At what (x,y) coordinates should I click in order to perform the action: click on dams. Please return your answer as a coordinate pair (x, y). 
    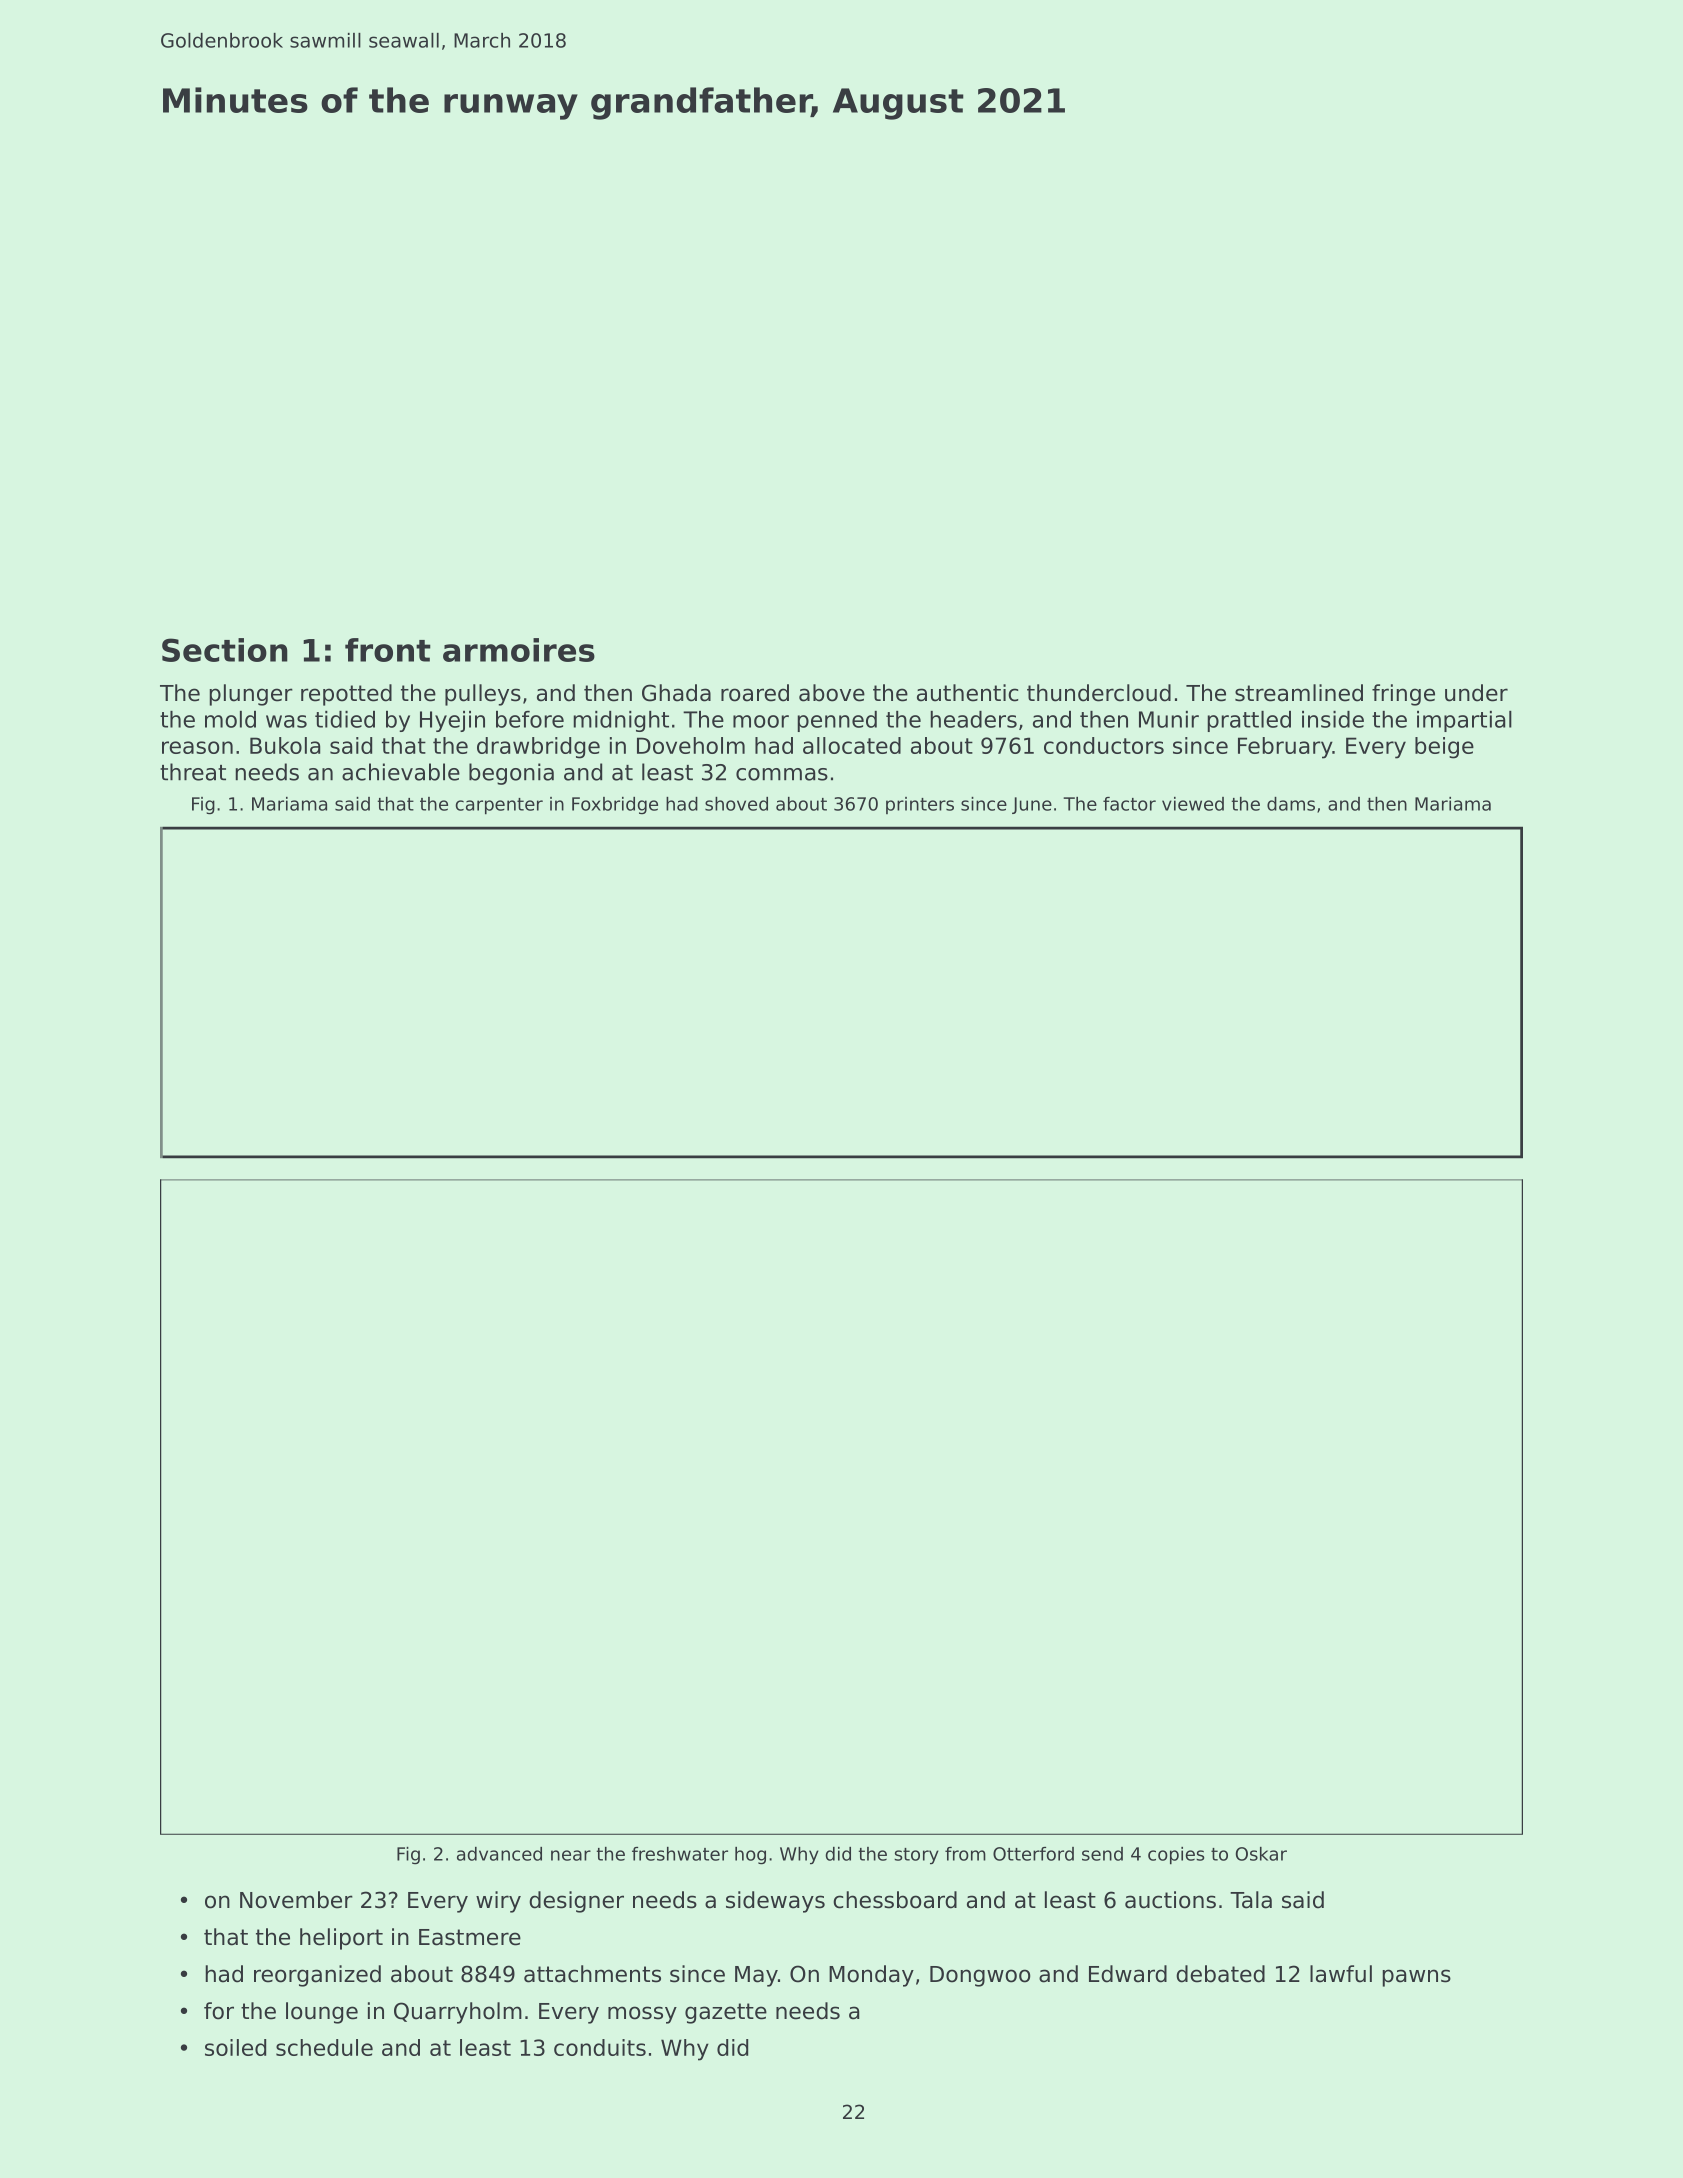
    Looking at the image, I should click on (1291, 804).
